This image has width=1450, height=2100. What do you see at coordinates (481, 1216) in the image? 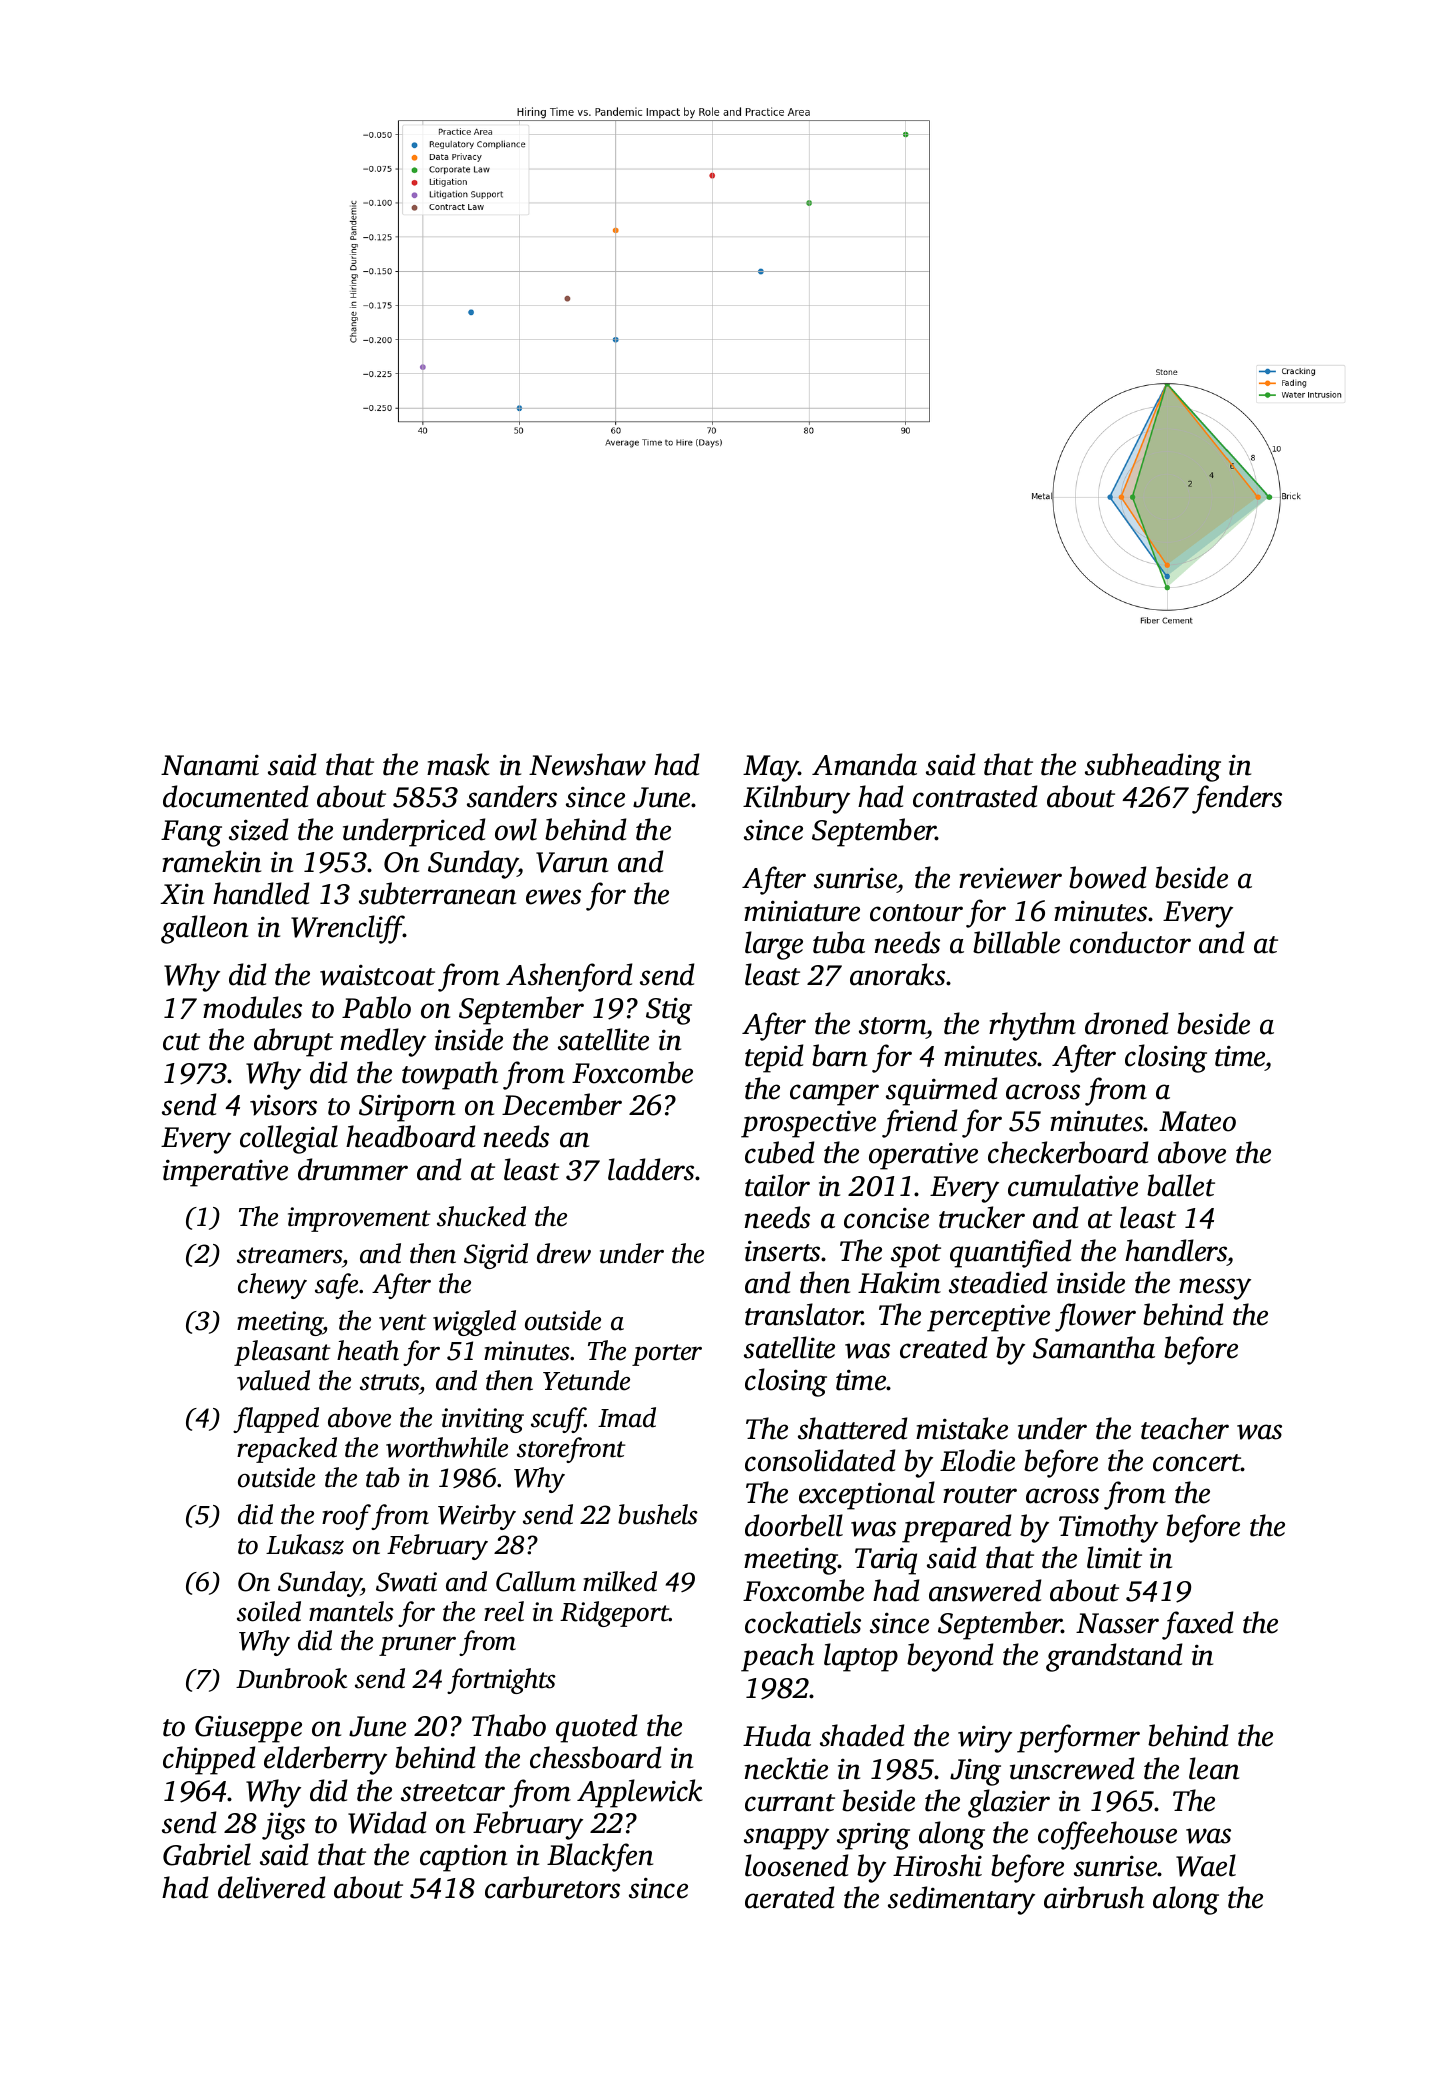
I see `shucked` at bounding box center [481, 1216].
